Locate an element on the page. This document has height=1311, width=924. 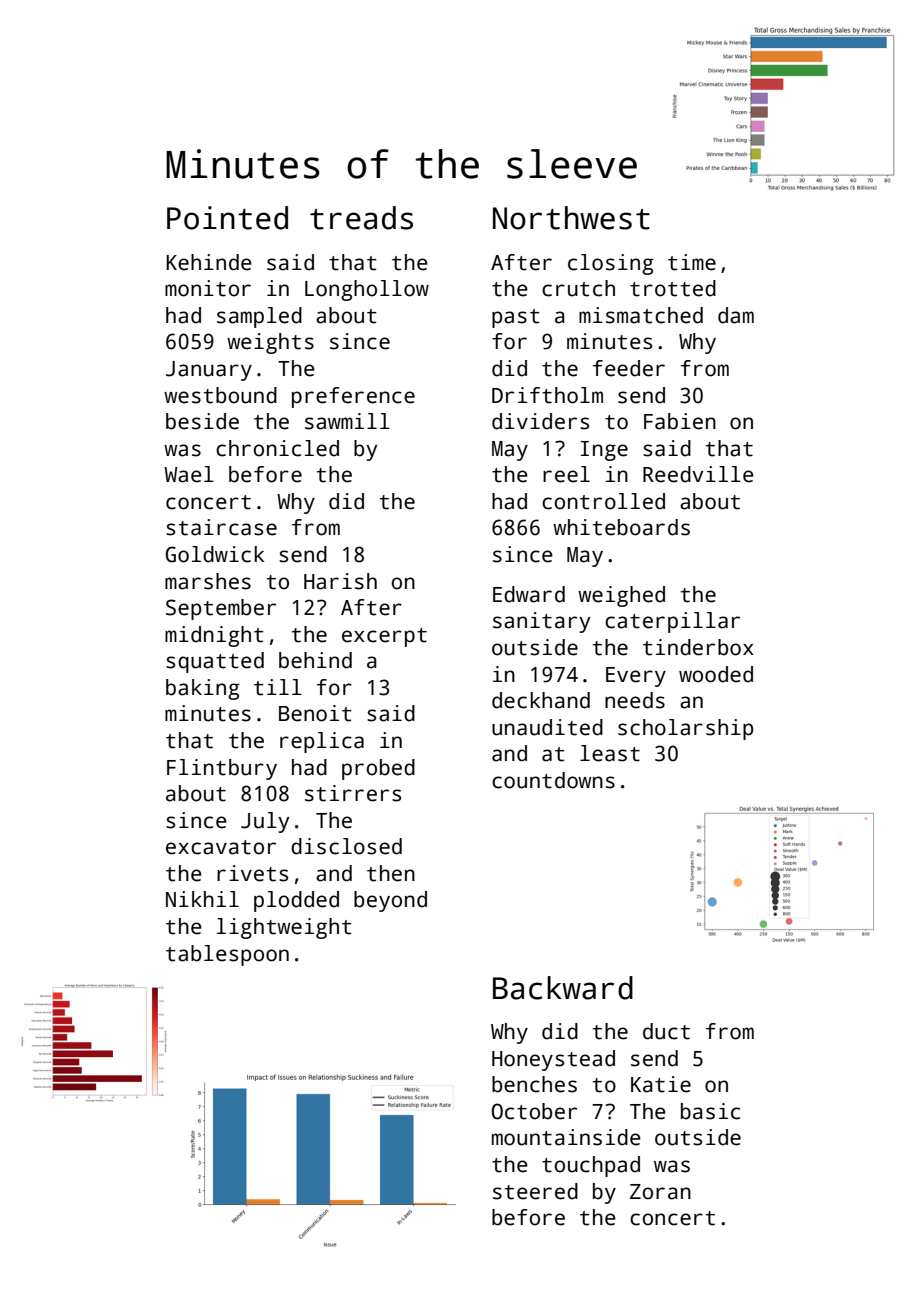
Backward is located at coordinates (563, 988).
